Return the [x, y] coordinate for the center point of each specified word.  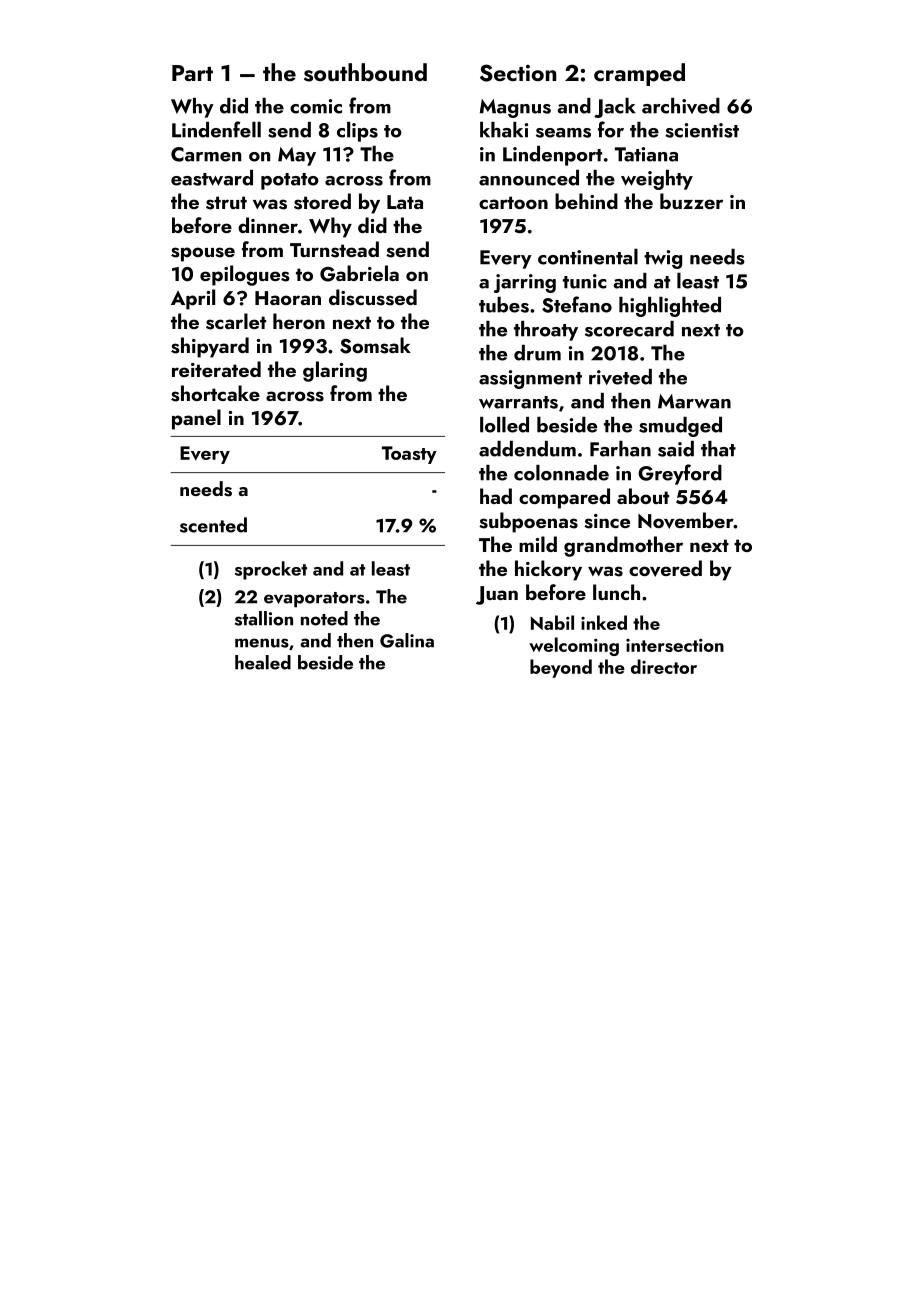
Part [192, 73]
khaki [504, 130]
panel [196, 419]
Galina [407, 640]
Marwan [694, 401]
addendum [527, 449]
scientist [702, 130]
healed [263, 662]
